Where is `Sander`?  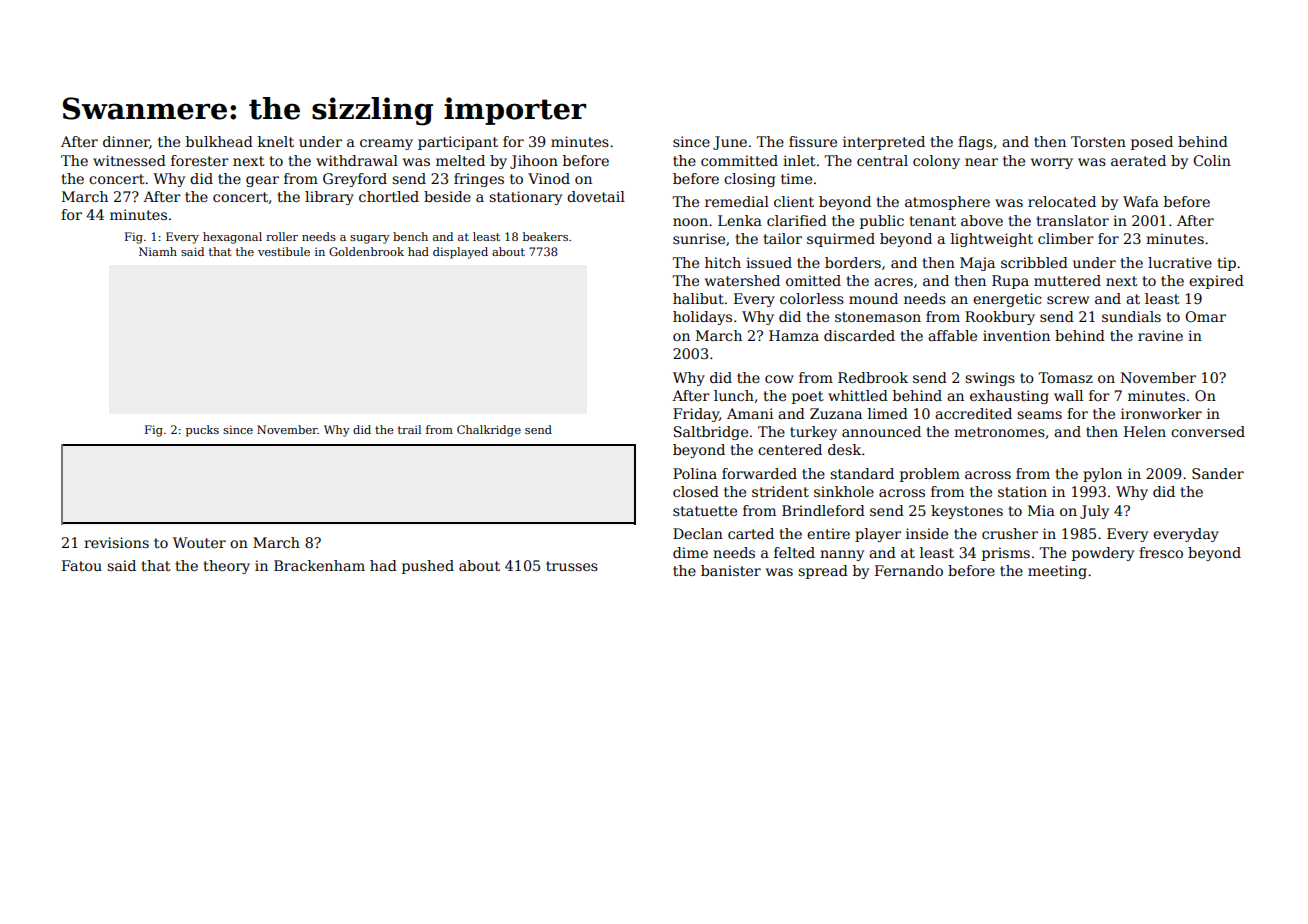 Sander is located at coordinates (1218, 473).
